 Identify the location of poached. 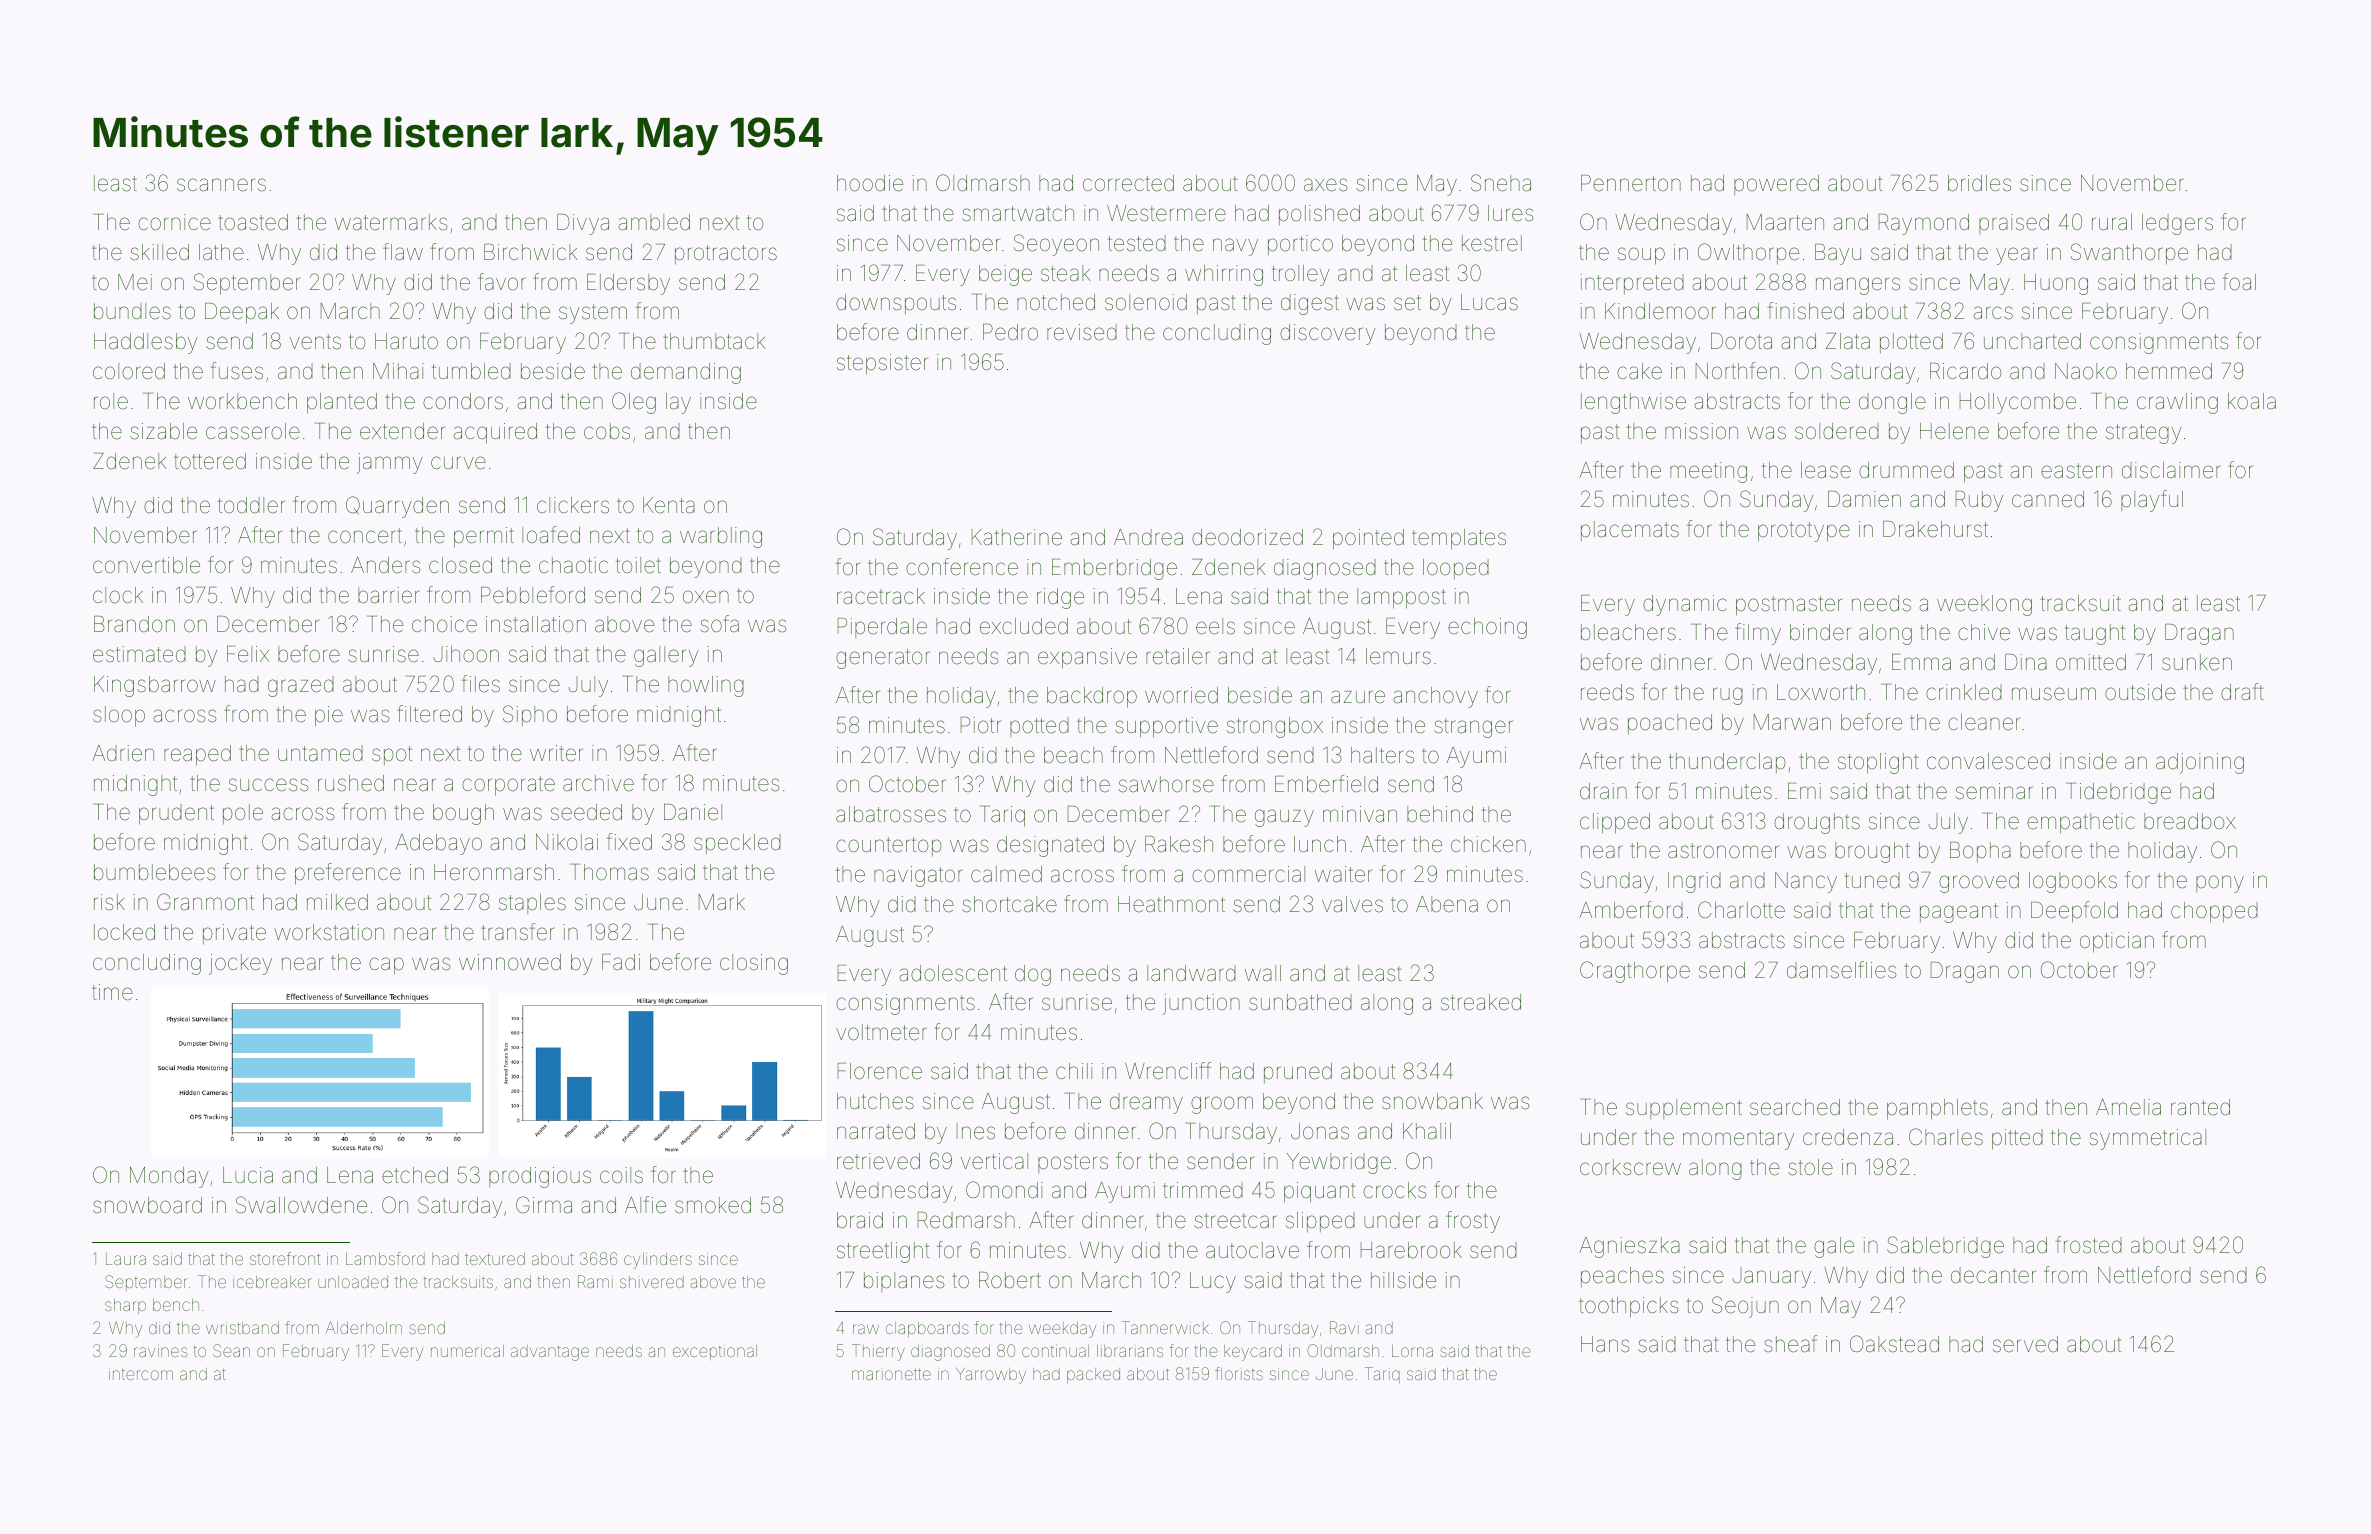
(1670, 724).
